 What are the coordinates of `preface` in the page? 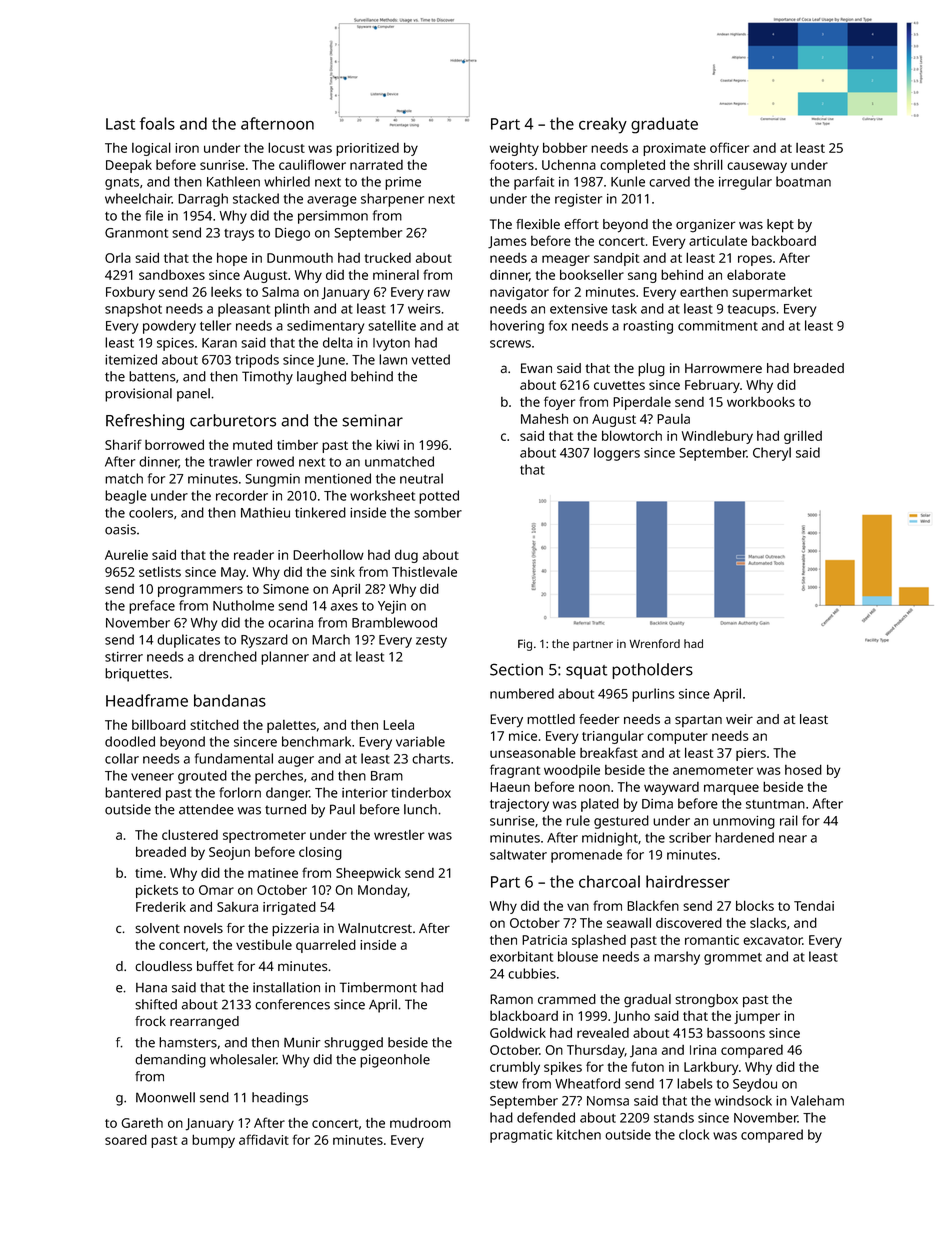 It's located at (152, 607).
